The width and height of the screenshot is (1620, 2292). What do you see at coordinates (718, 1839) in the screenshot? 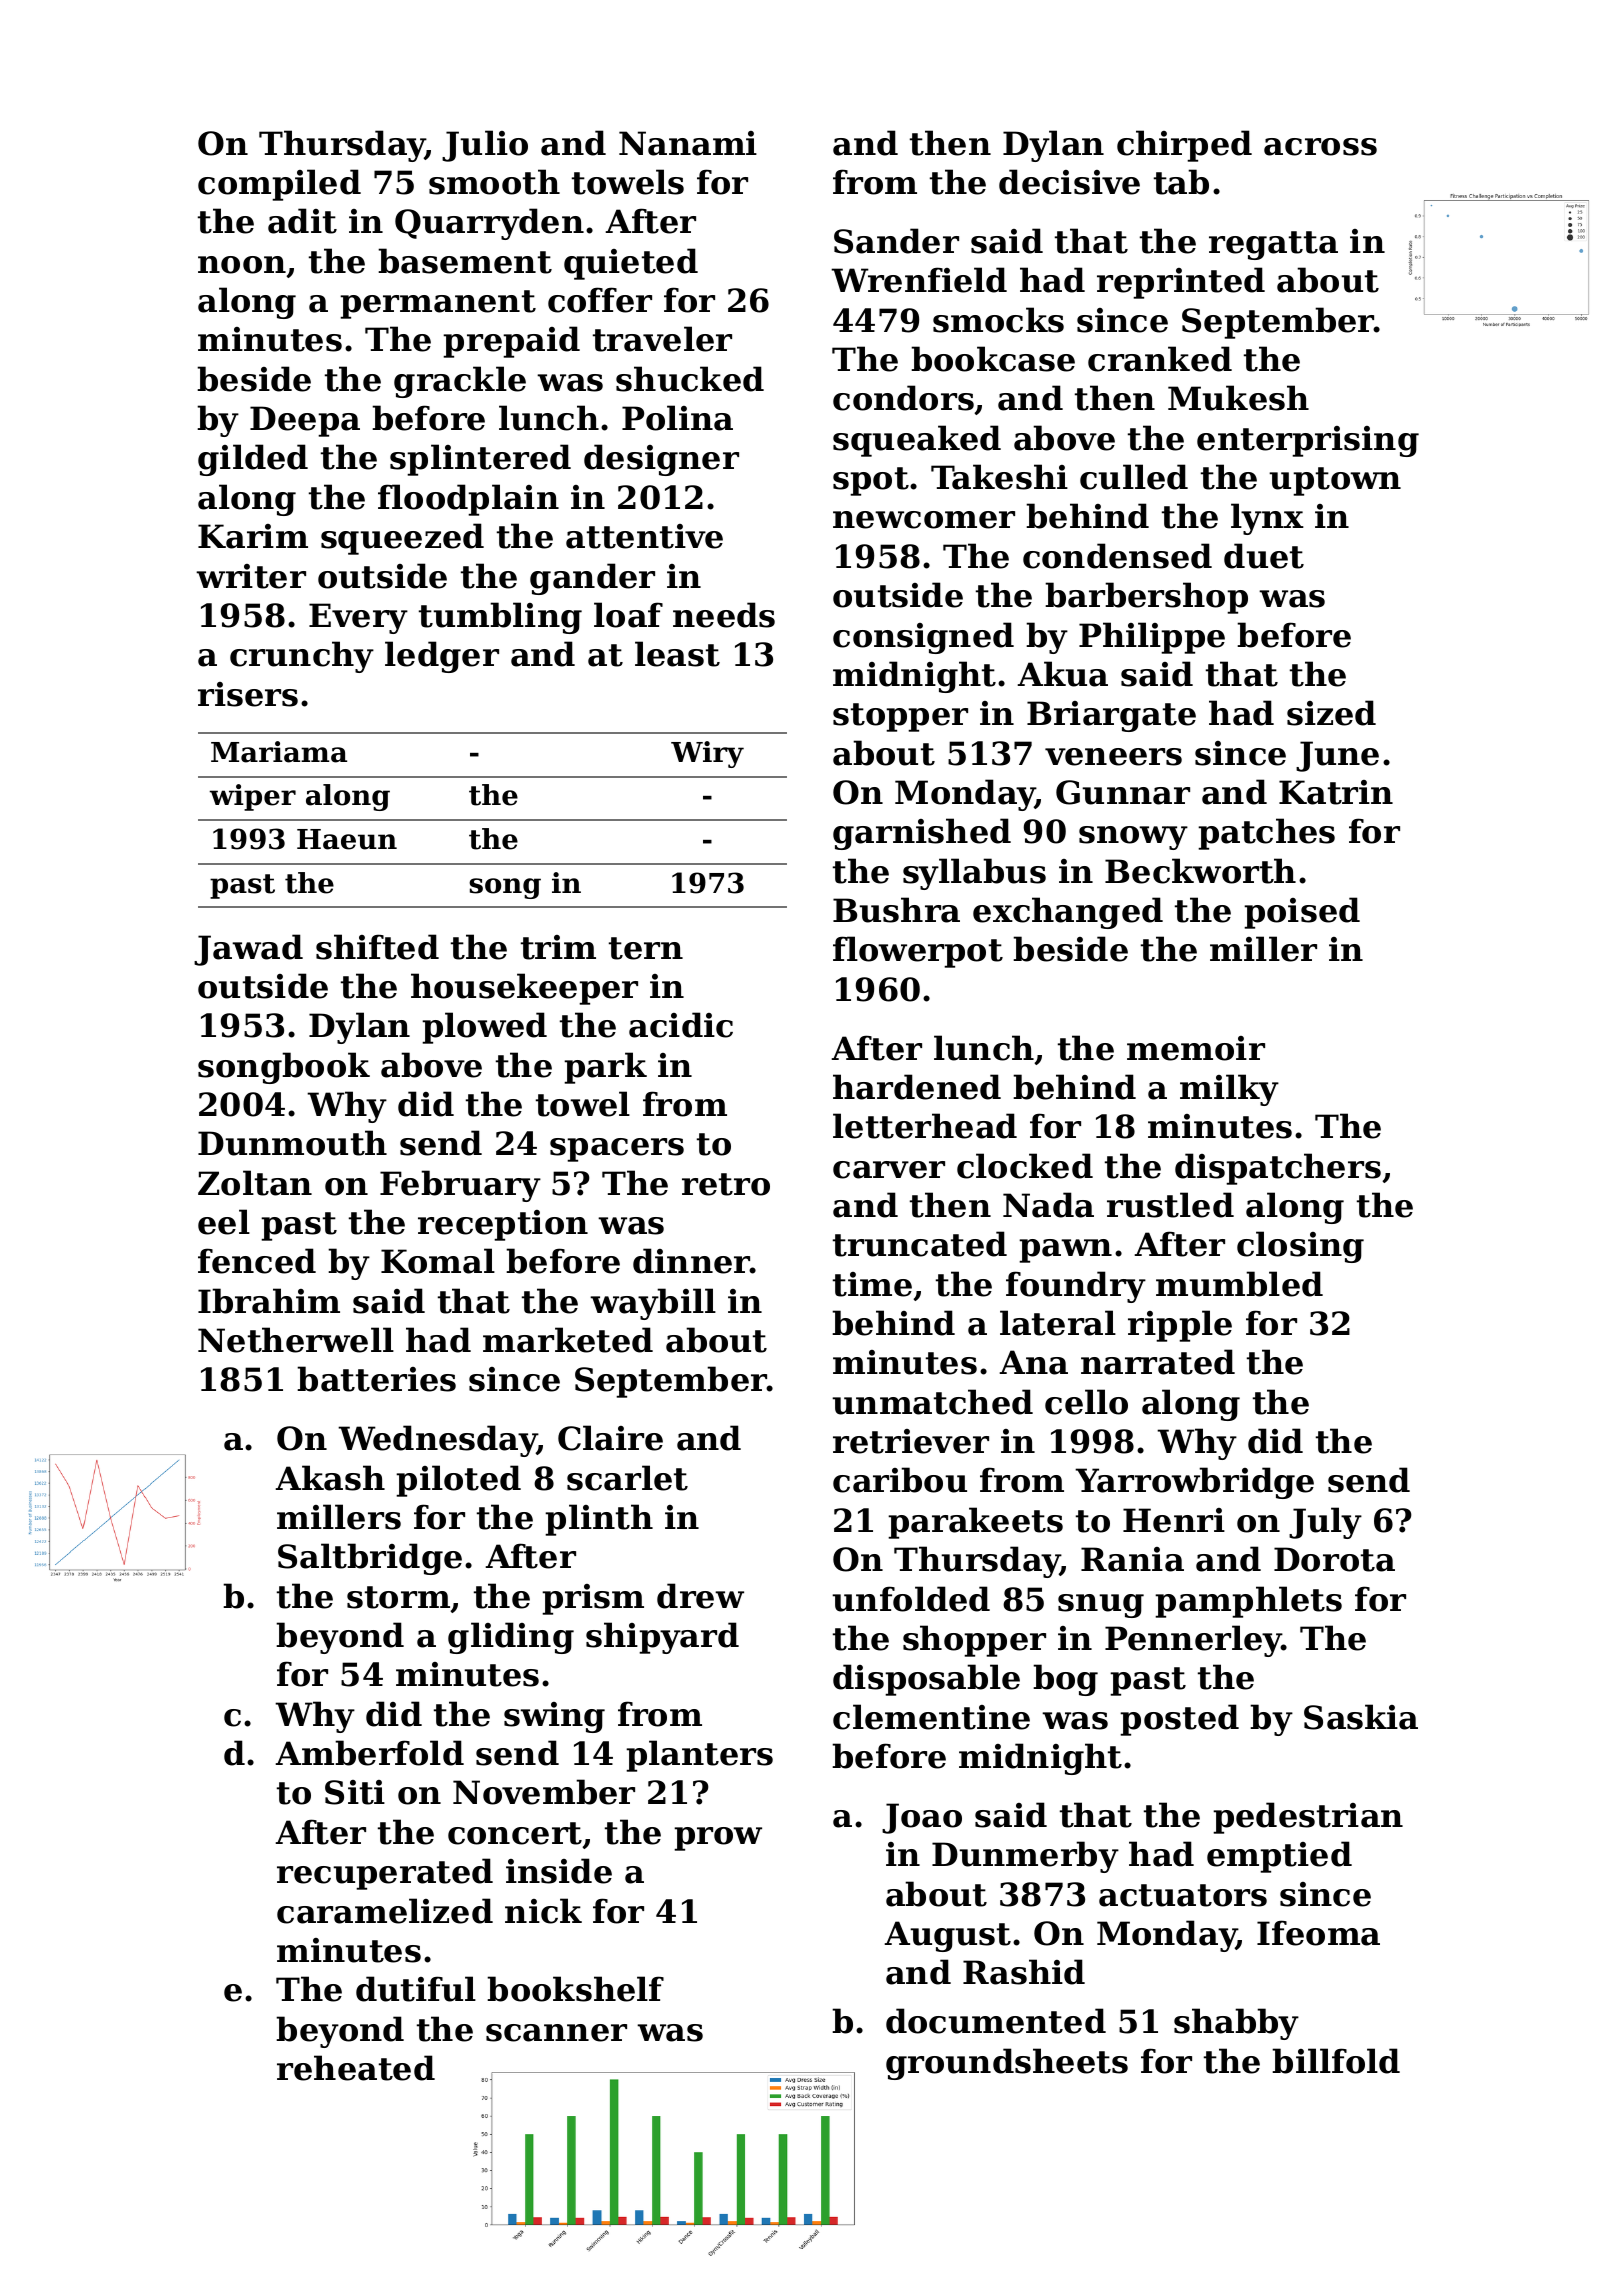
I see `prow` at bounding box center [718, 1839].
